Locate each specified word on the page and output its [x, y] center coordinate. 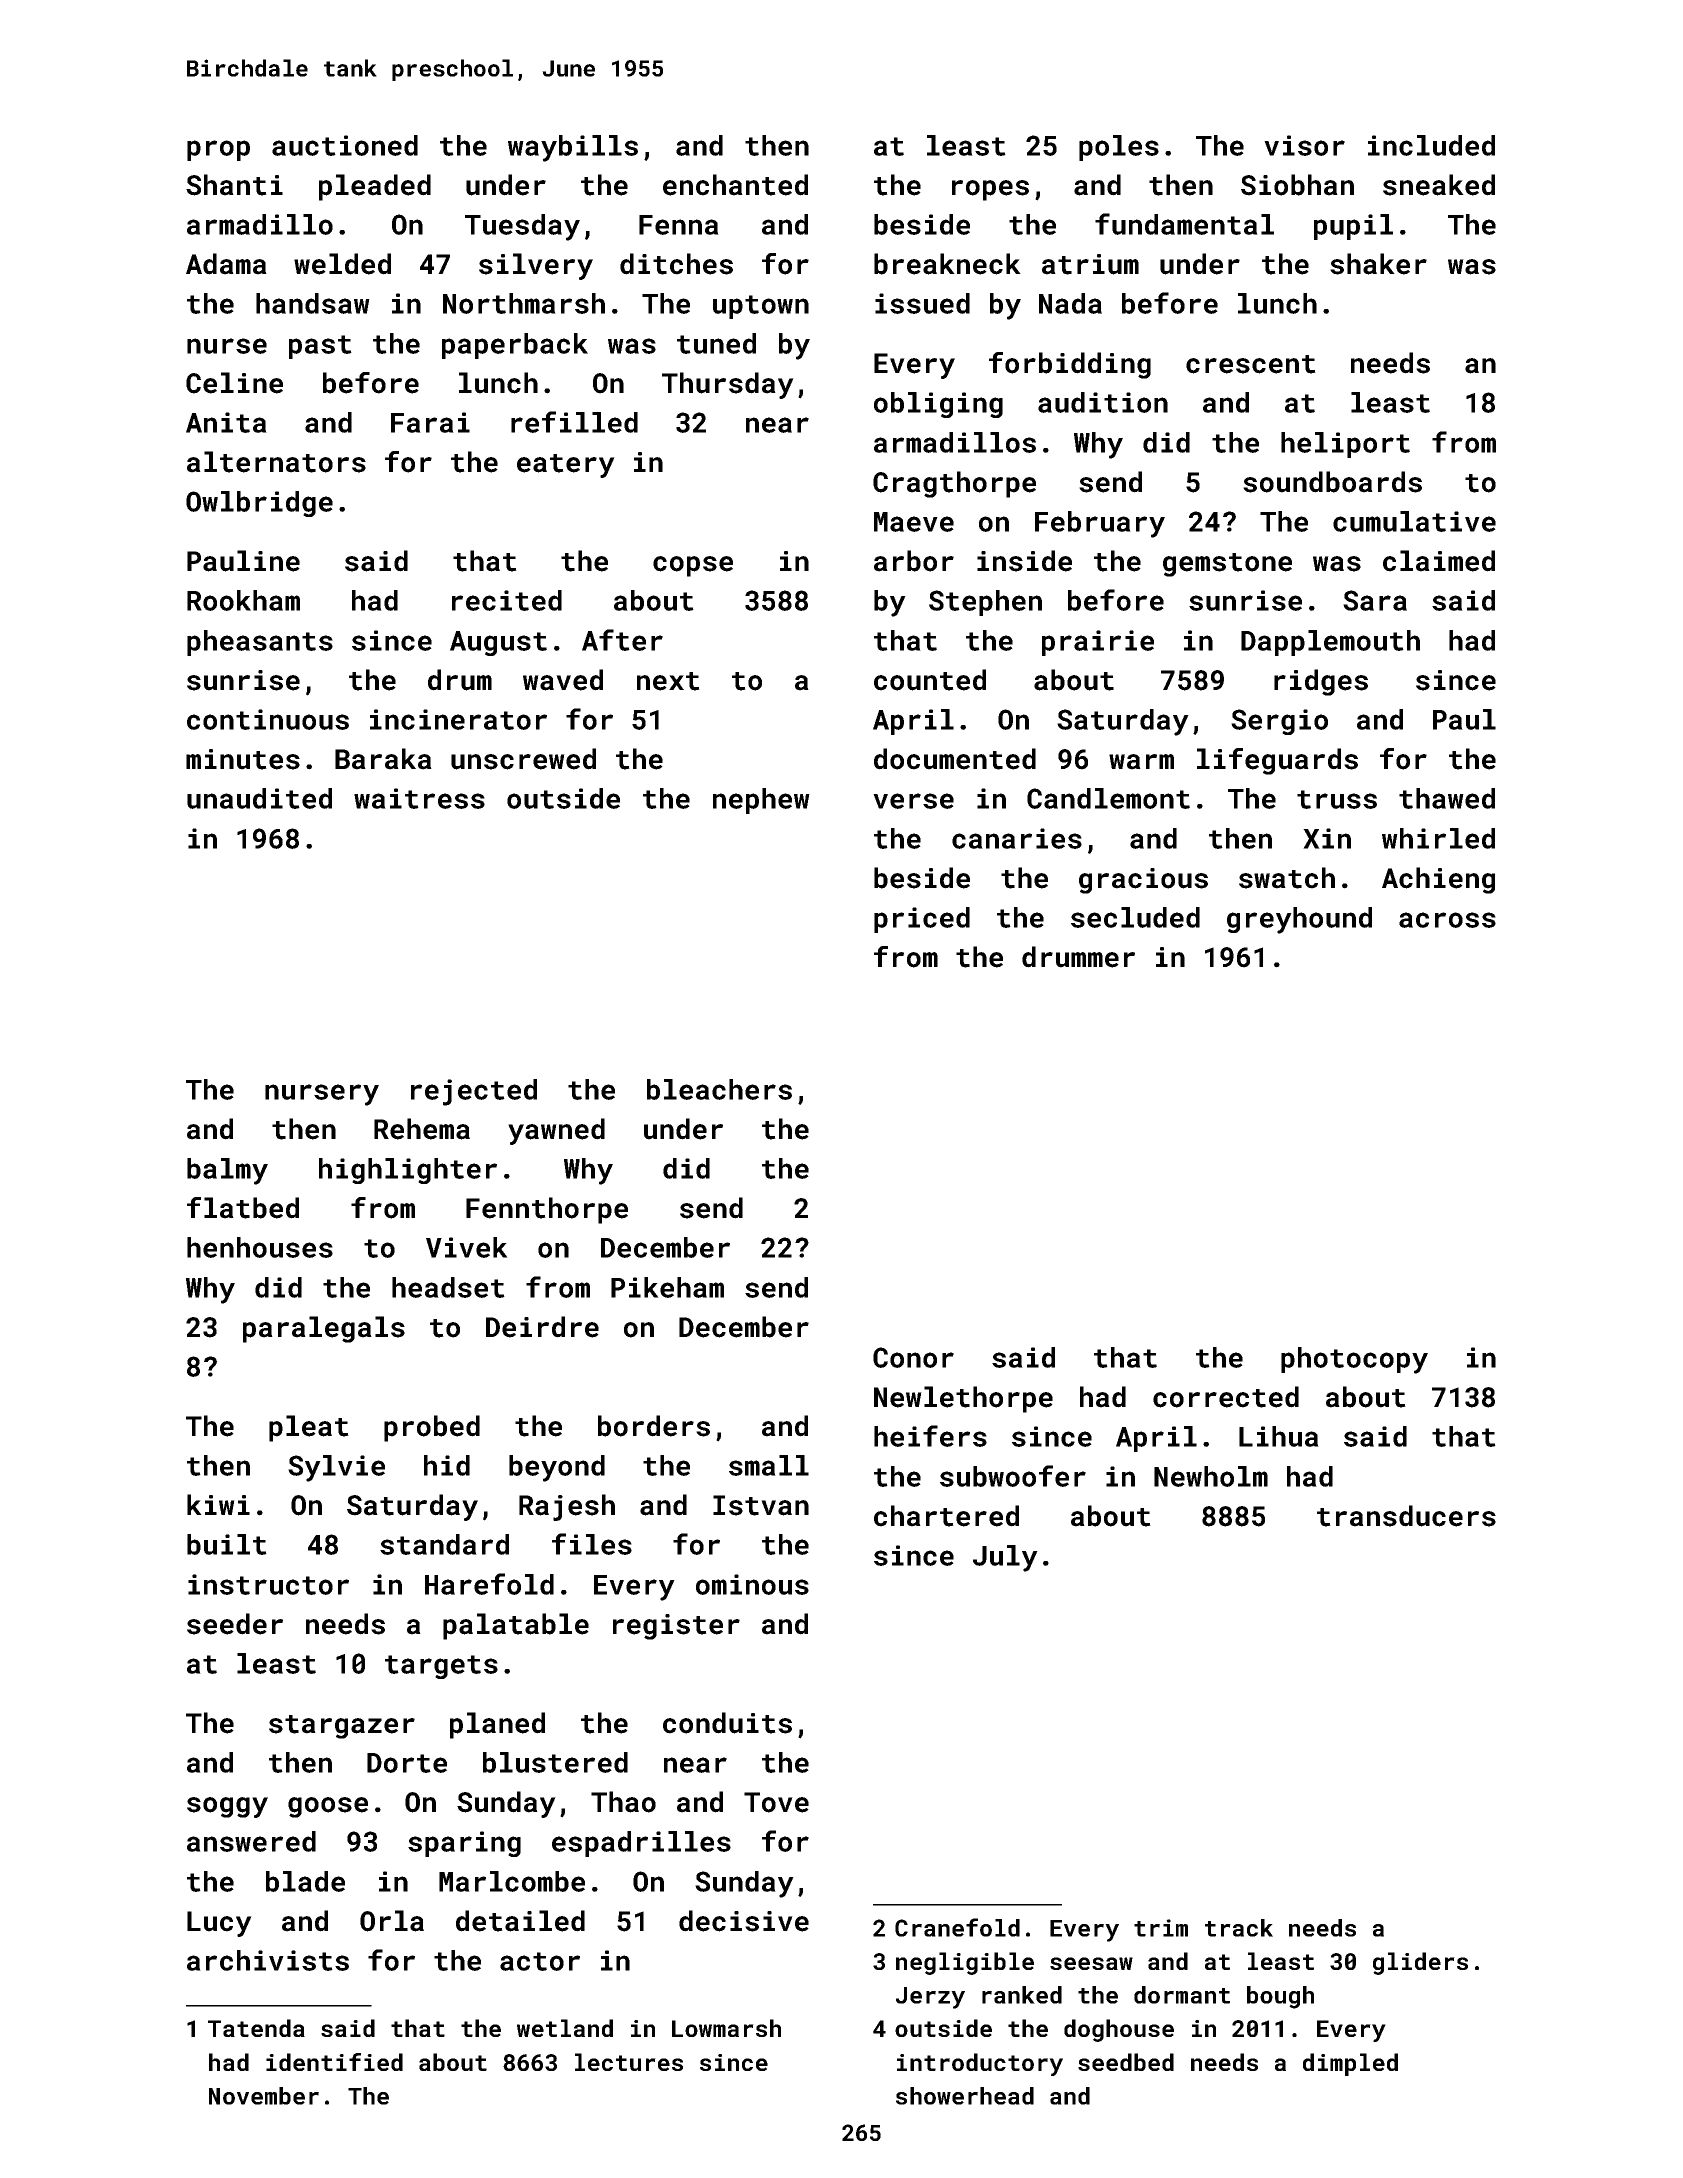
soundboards [1332, 482]
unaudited [259, 798]
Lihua [1279, 1436]
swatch [1287, 878]
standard [444, 1544]
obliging [938, 405]
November [264, 2096]
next [668, 681]
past [320, 347]
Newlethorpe [963, 1399]
